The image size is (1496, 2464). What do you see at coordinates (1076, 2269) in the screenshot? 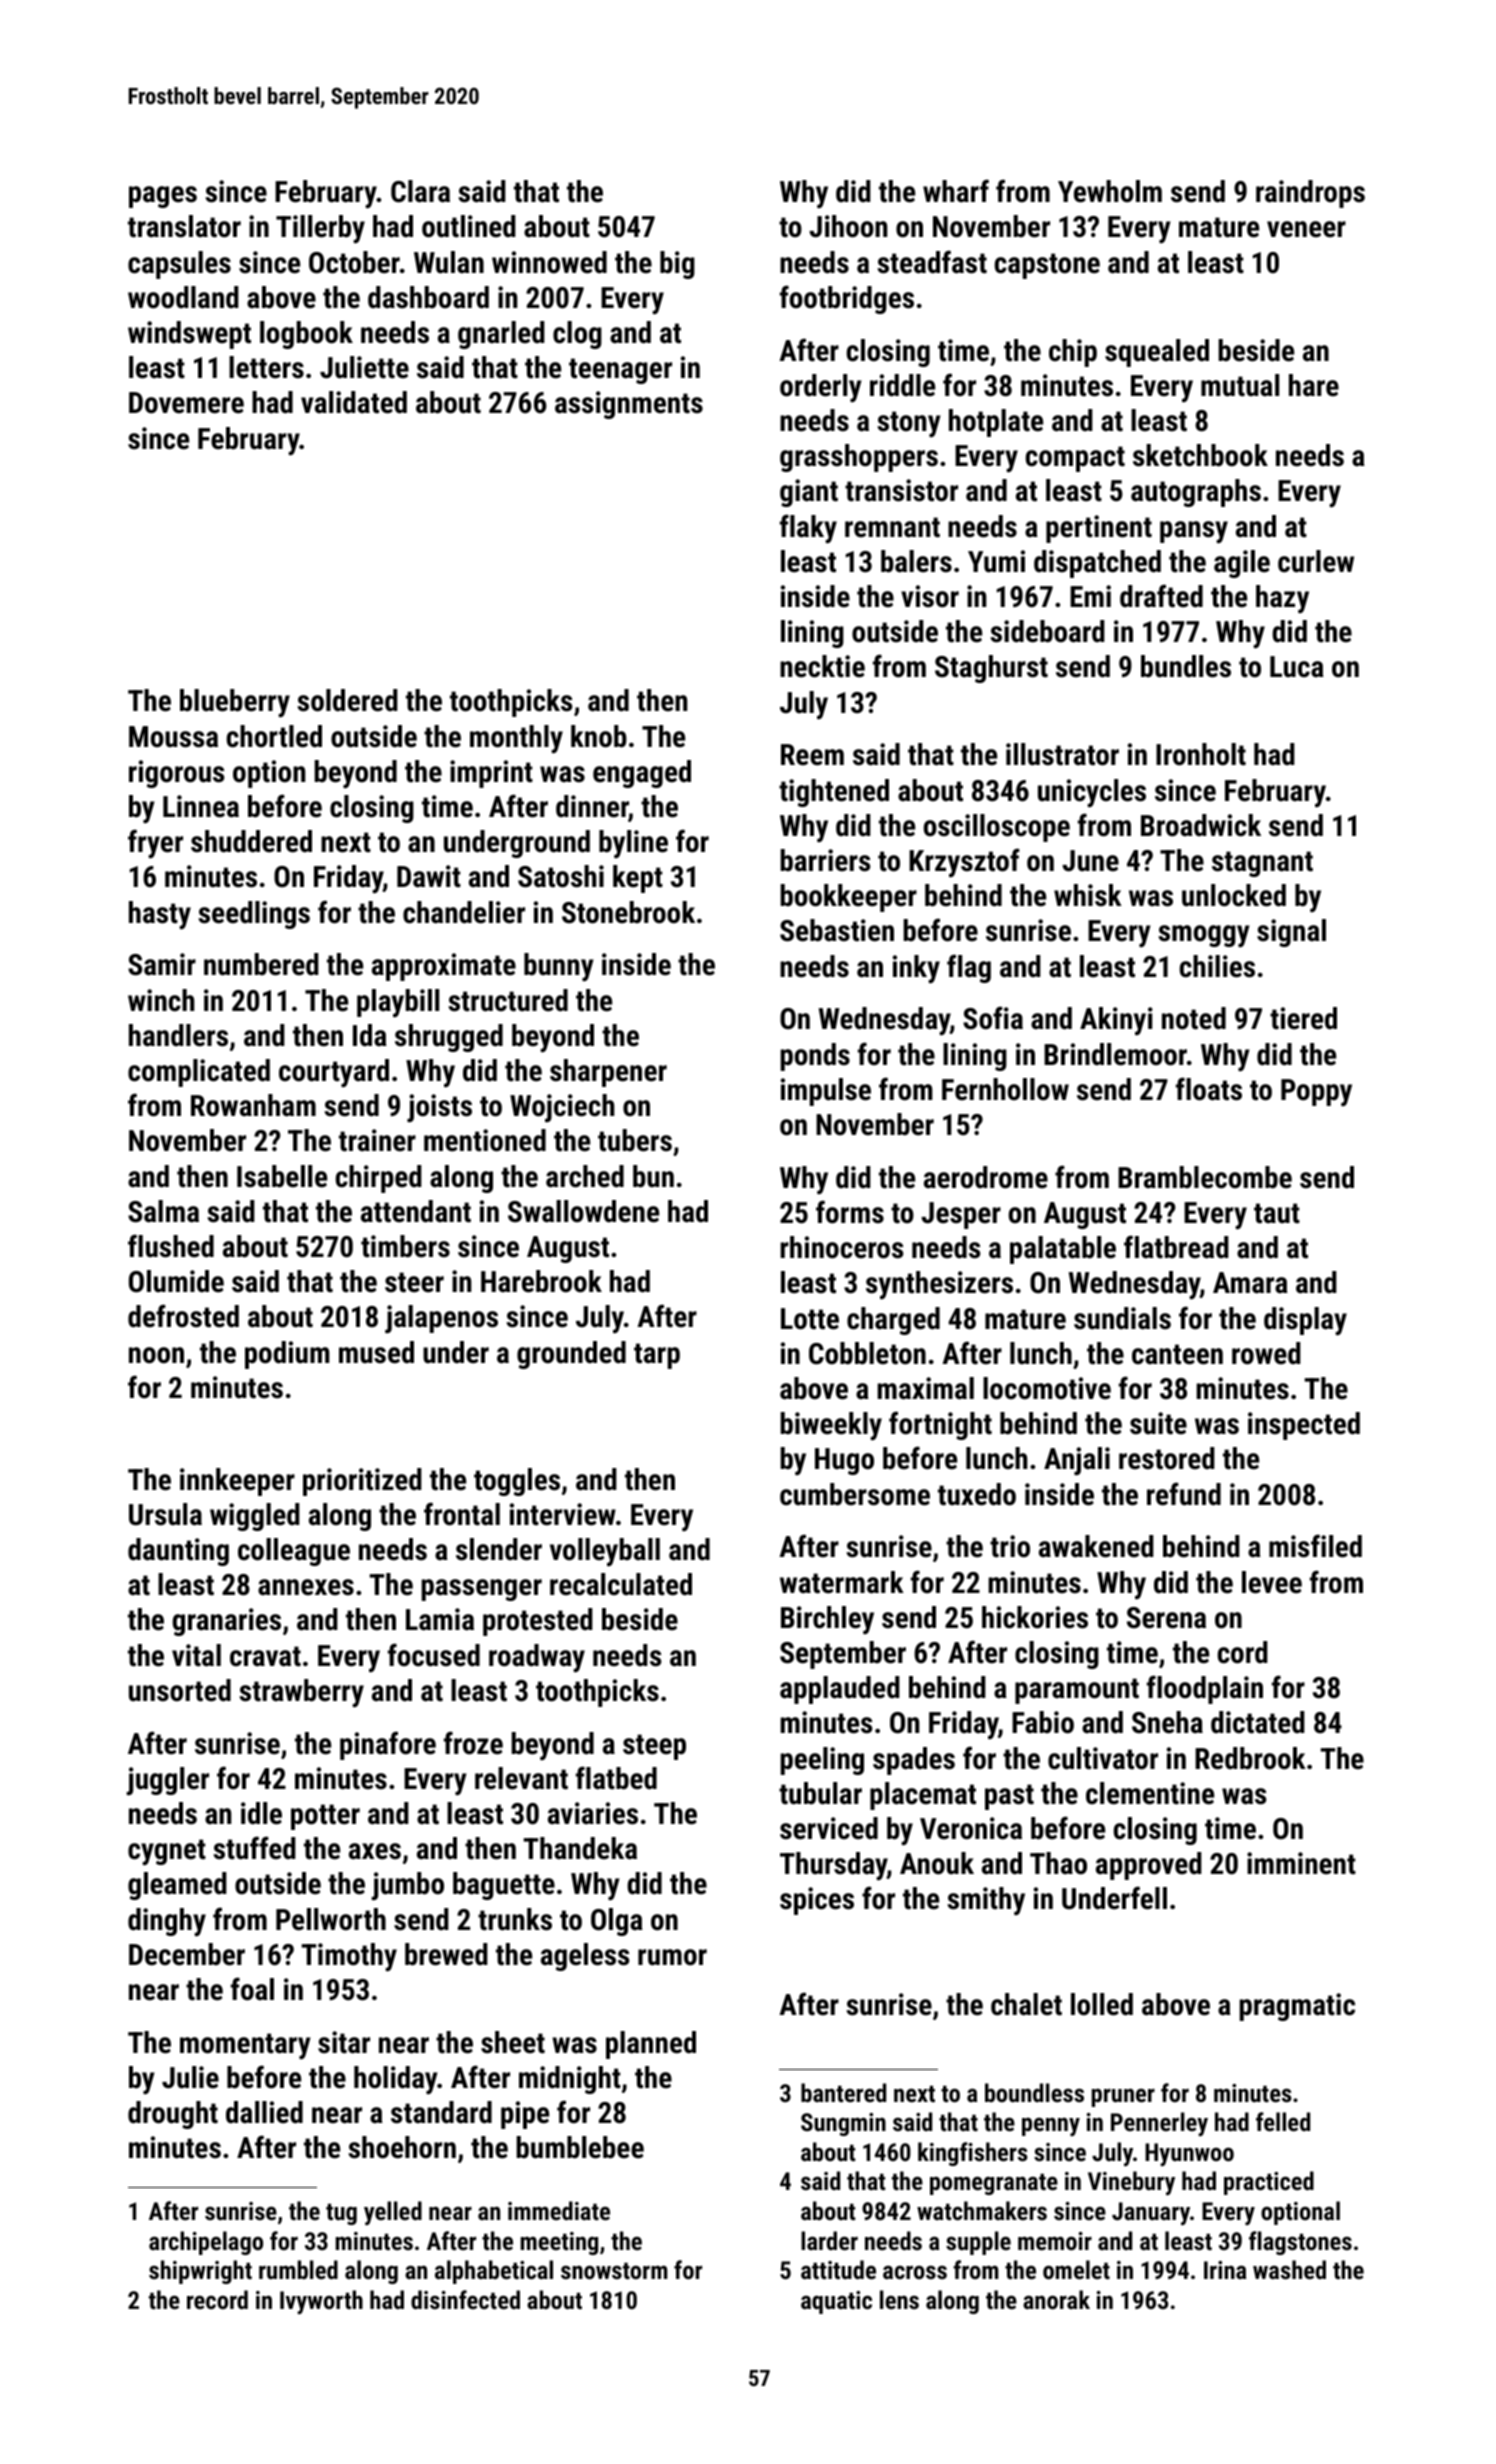
I see `omelet` at bounding box center [1076, 2269].
